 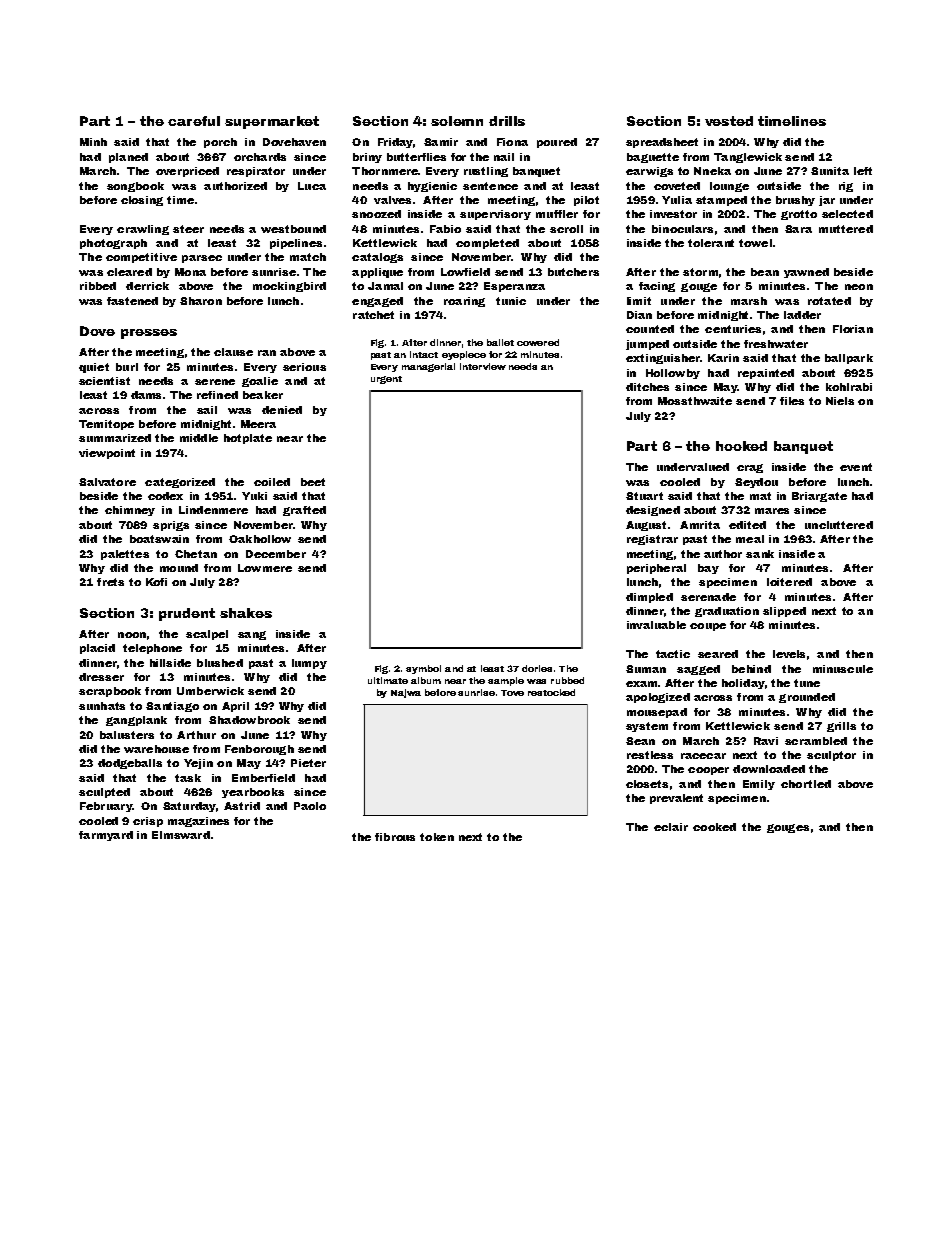 I want to click on invaluable, so click(x=656, y=625).
